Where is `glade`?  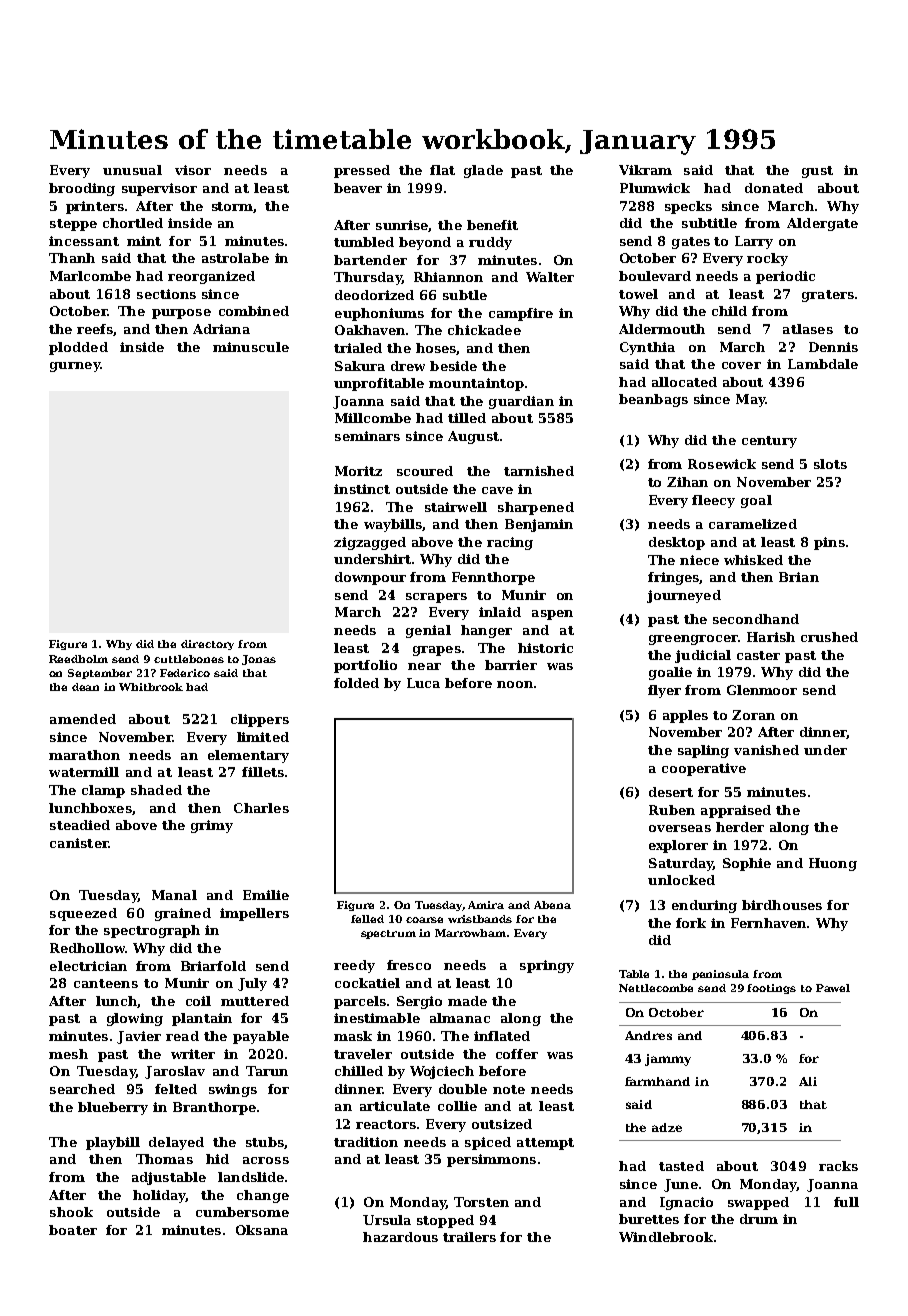 glade is located at coordinates (483, 171).
